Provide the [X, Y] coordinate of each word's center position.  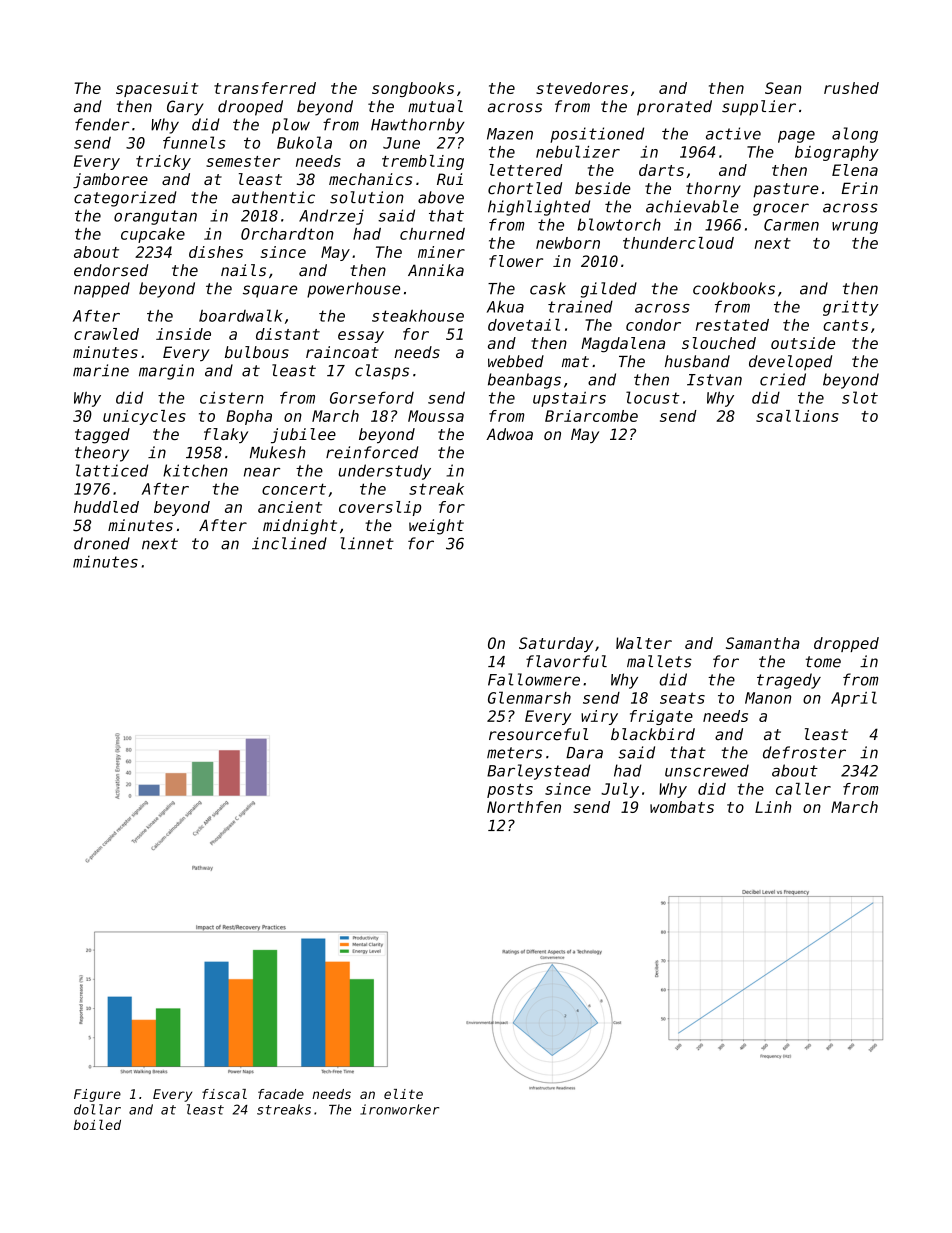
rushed [851, 88]
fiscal [224, 1094]
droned [102, 543]
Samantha [763, 643]
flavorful [566, 661]
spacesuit [157, 89]
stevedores [582, 88]
